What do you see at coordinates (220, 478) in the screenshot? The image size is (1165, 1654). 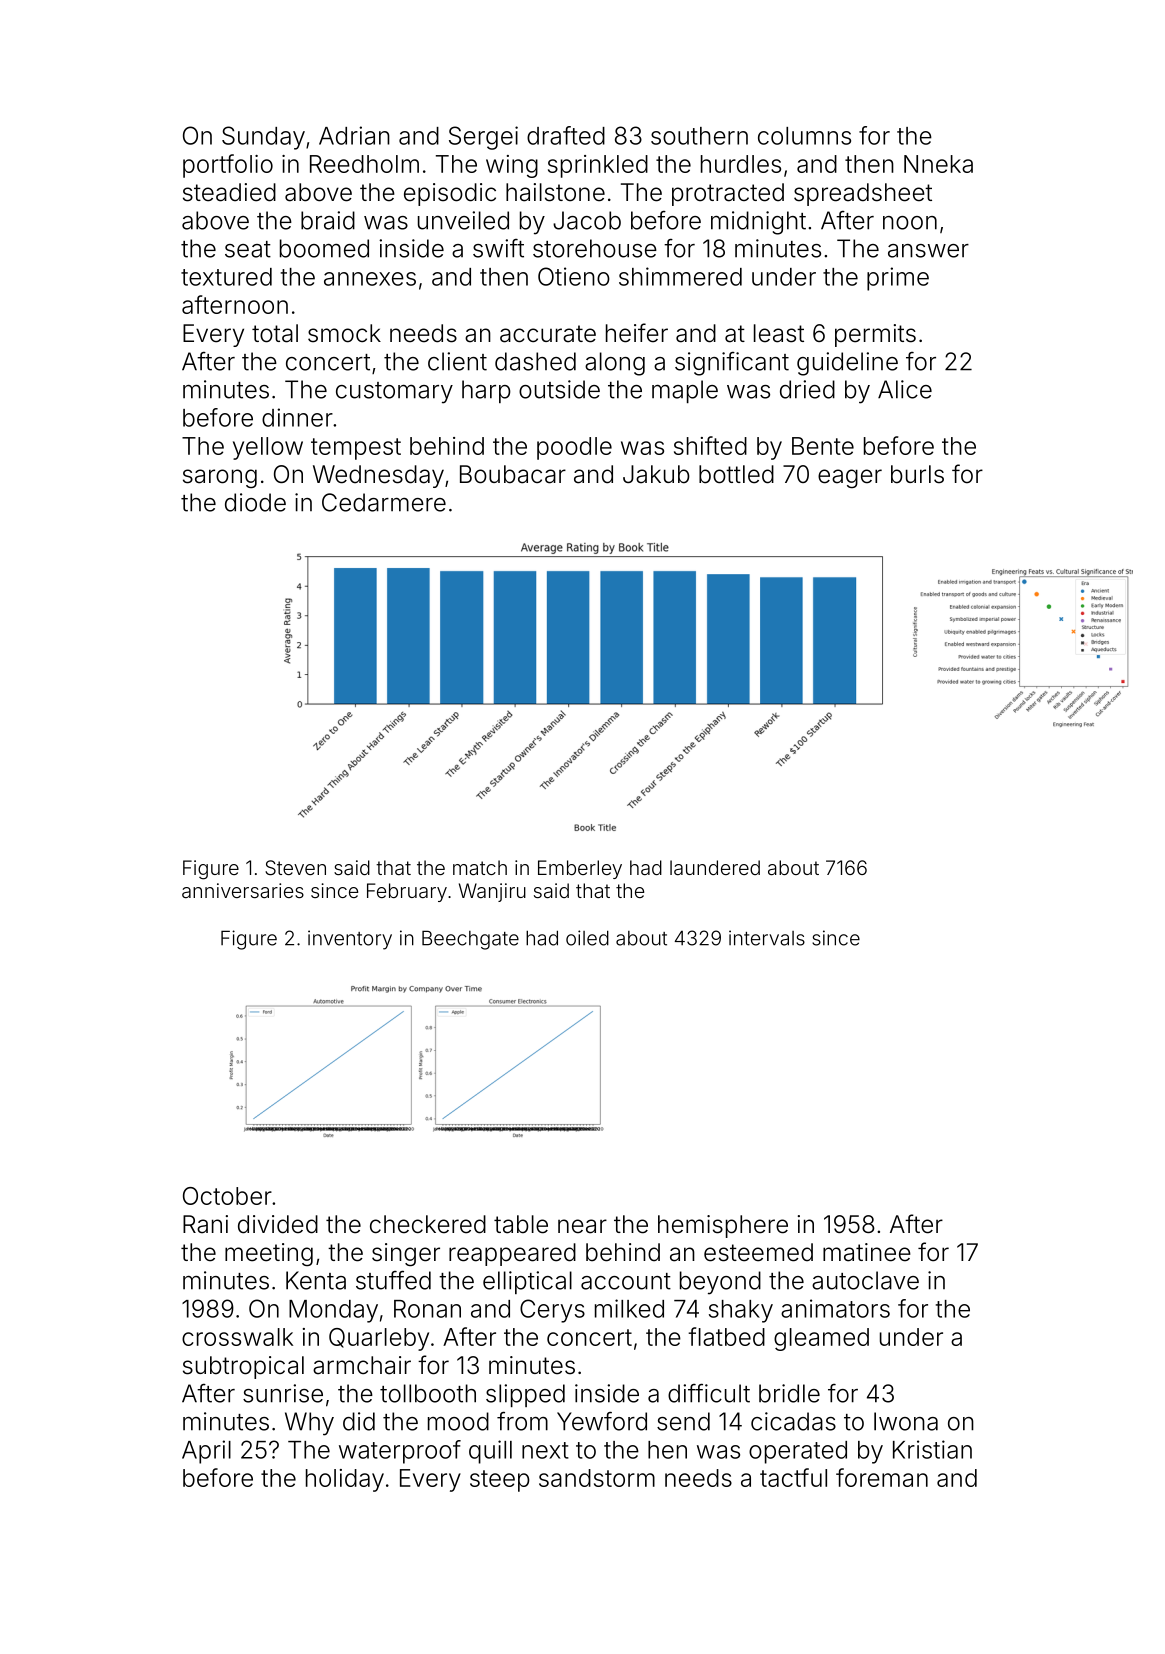 I see `sarong` at bounding box center [220, 478].
